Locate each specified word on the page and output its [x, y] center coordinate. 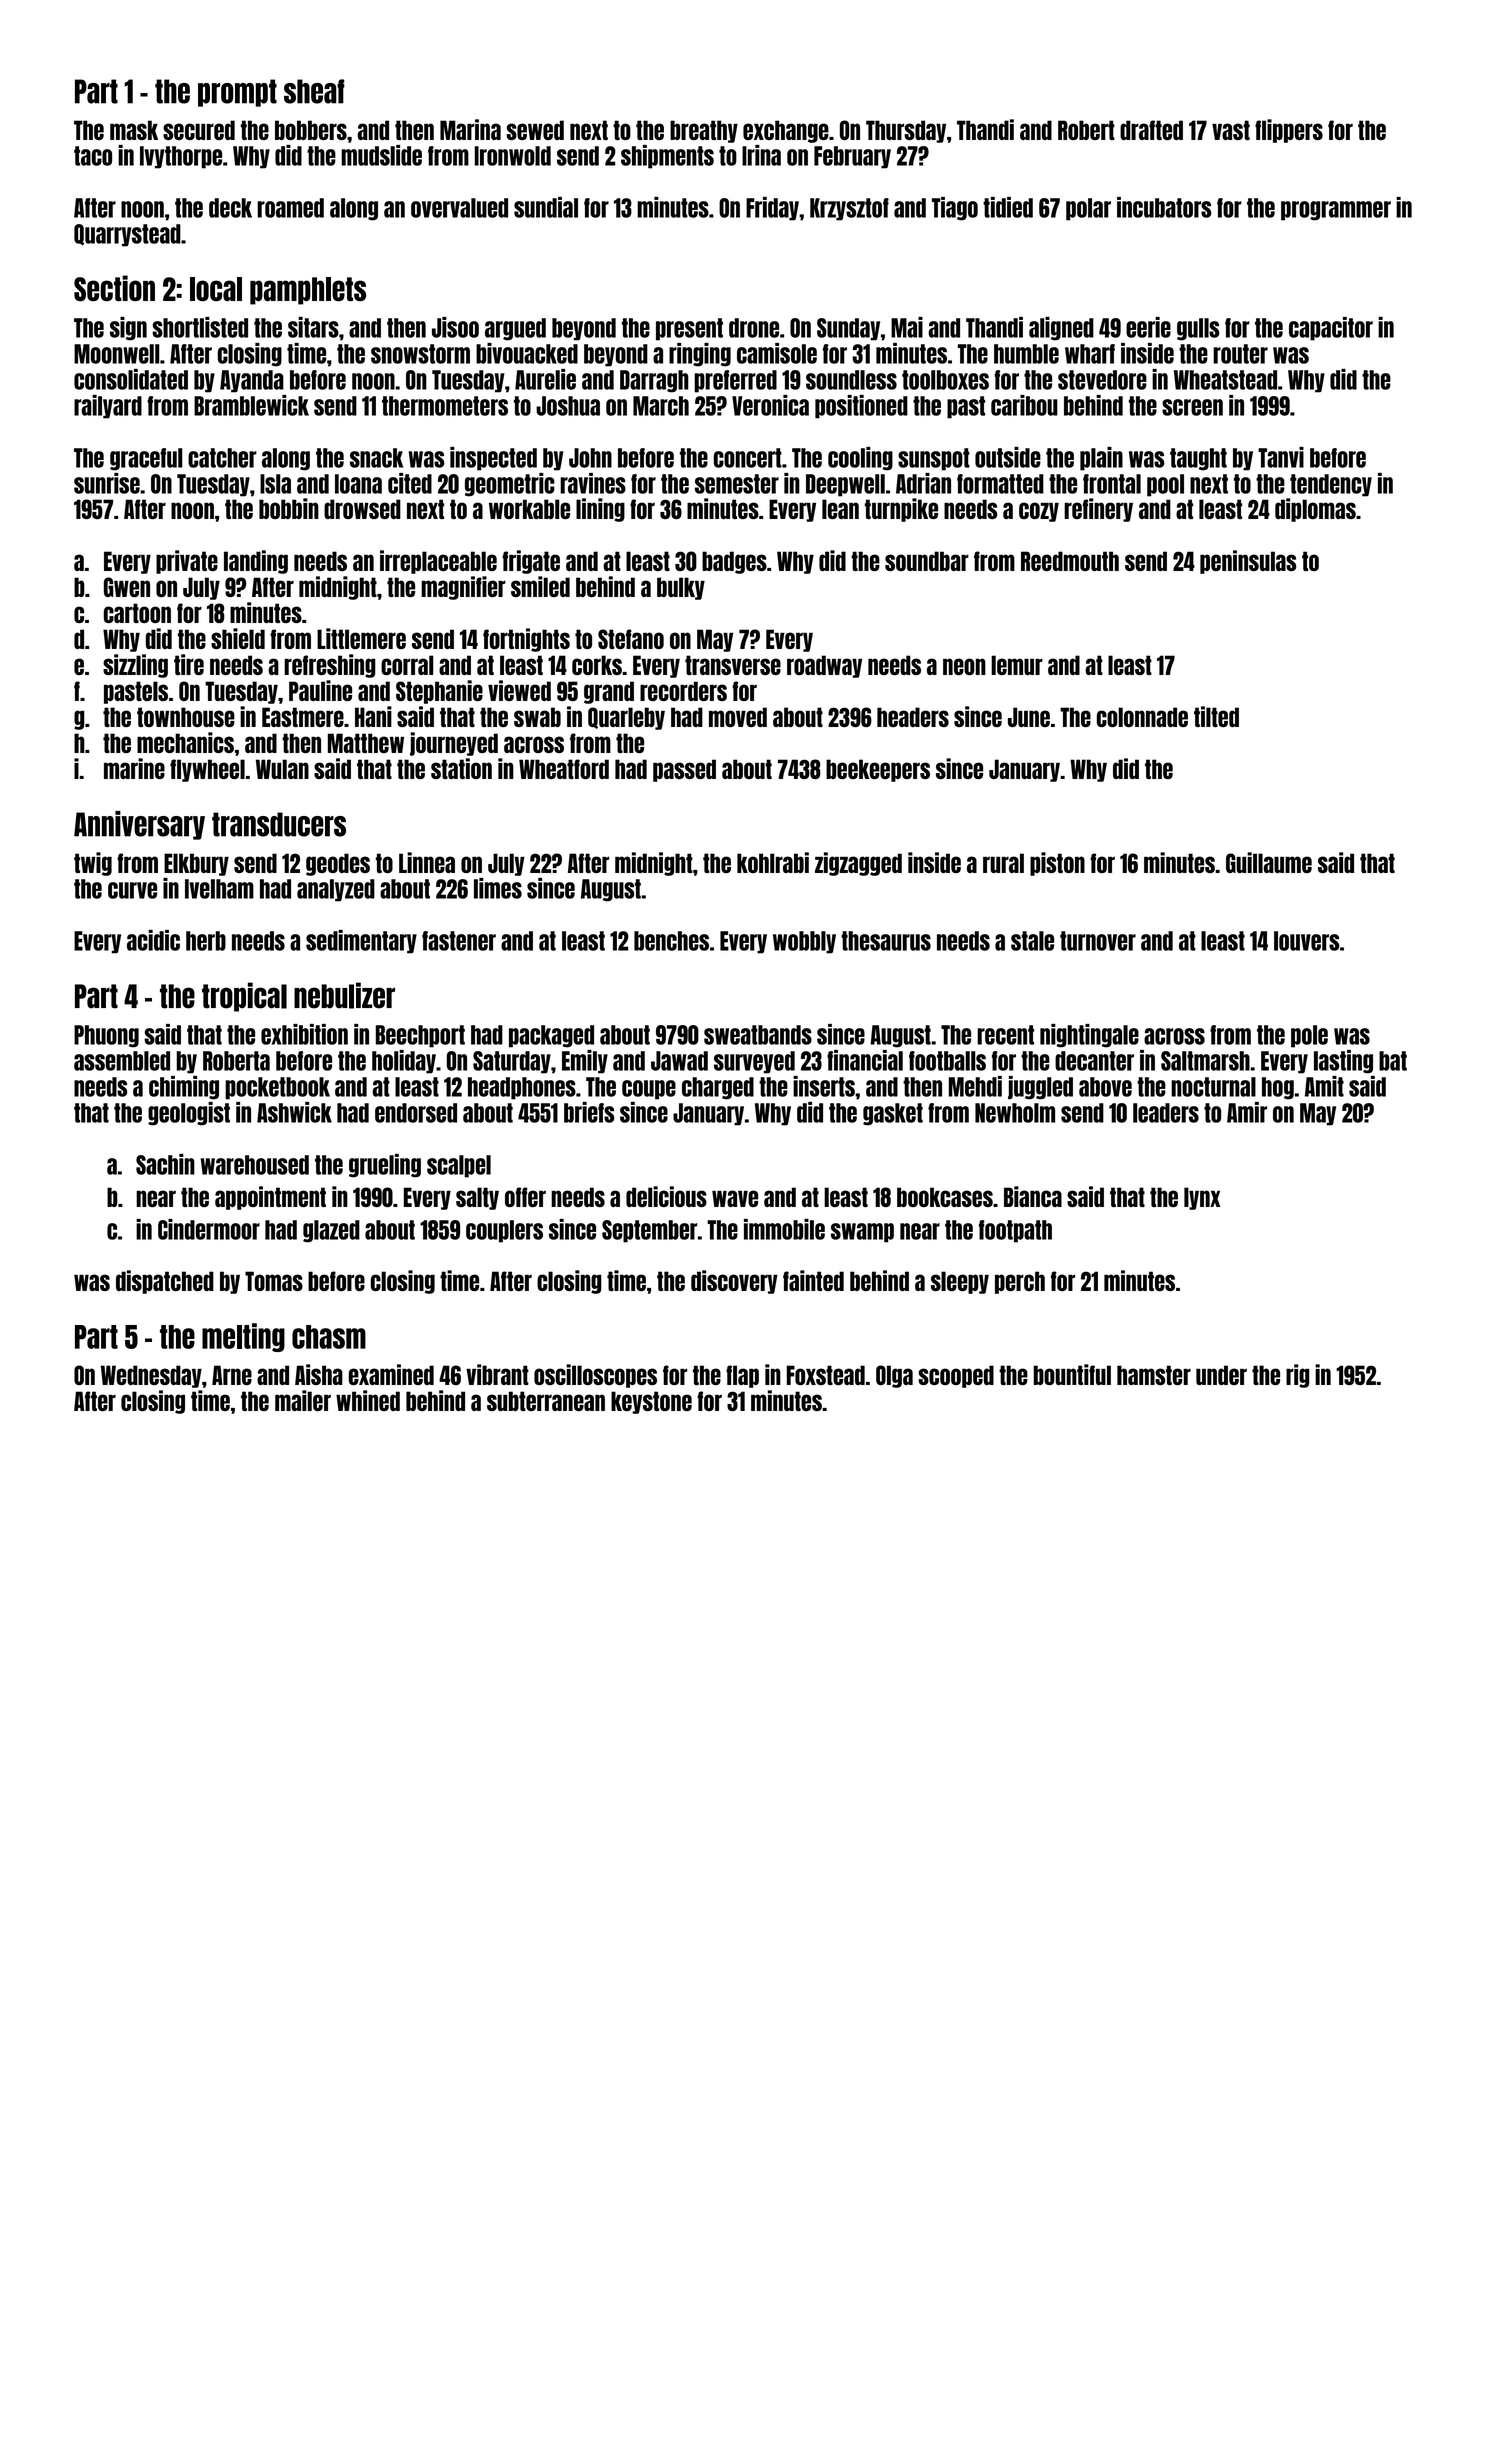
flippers [1289, 131]
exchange [786, 131]
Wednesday [151, 1376]
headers [913, 717]
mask [134, 130]
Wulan [282, 769]
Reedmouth [1070, 561]
